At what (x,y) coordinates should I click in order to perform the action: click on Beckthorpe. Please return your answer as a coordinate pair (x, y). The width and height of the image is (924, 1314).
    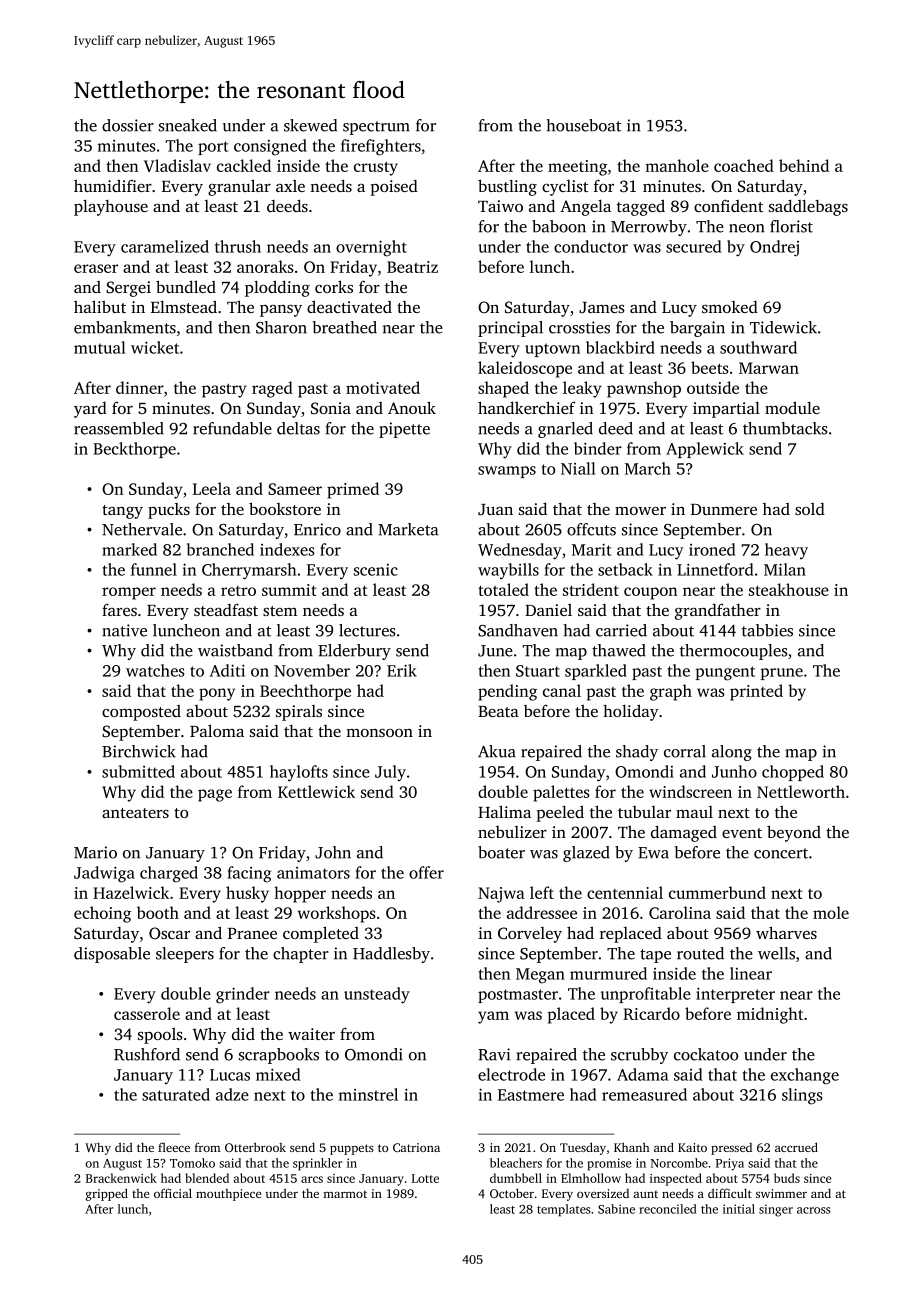
    Looking at the image, I should click on (134, 450).
